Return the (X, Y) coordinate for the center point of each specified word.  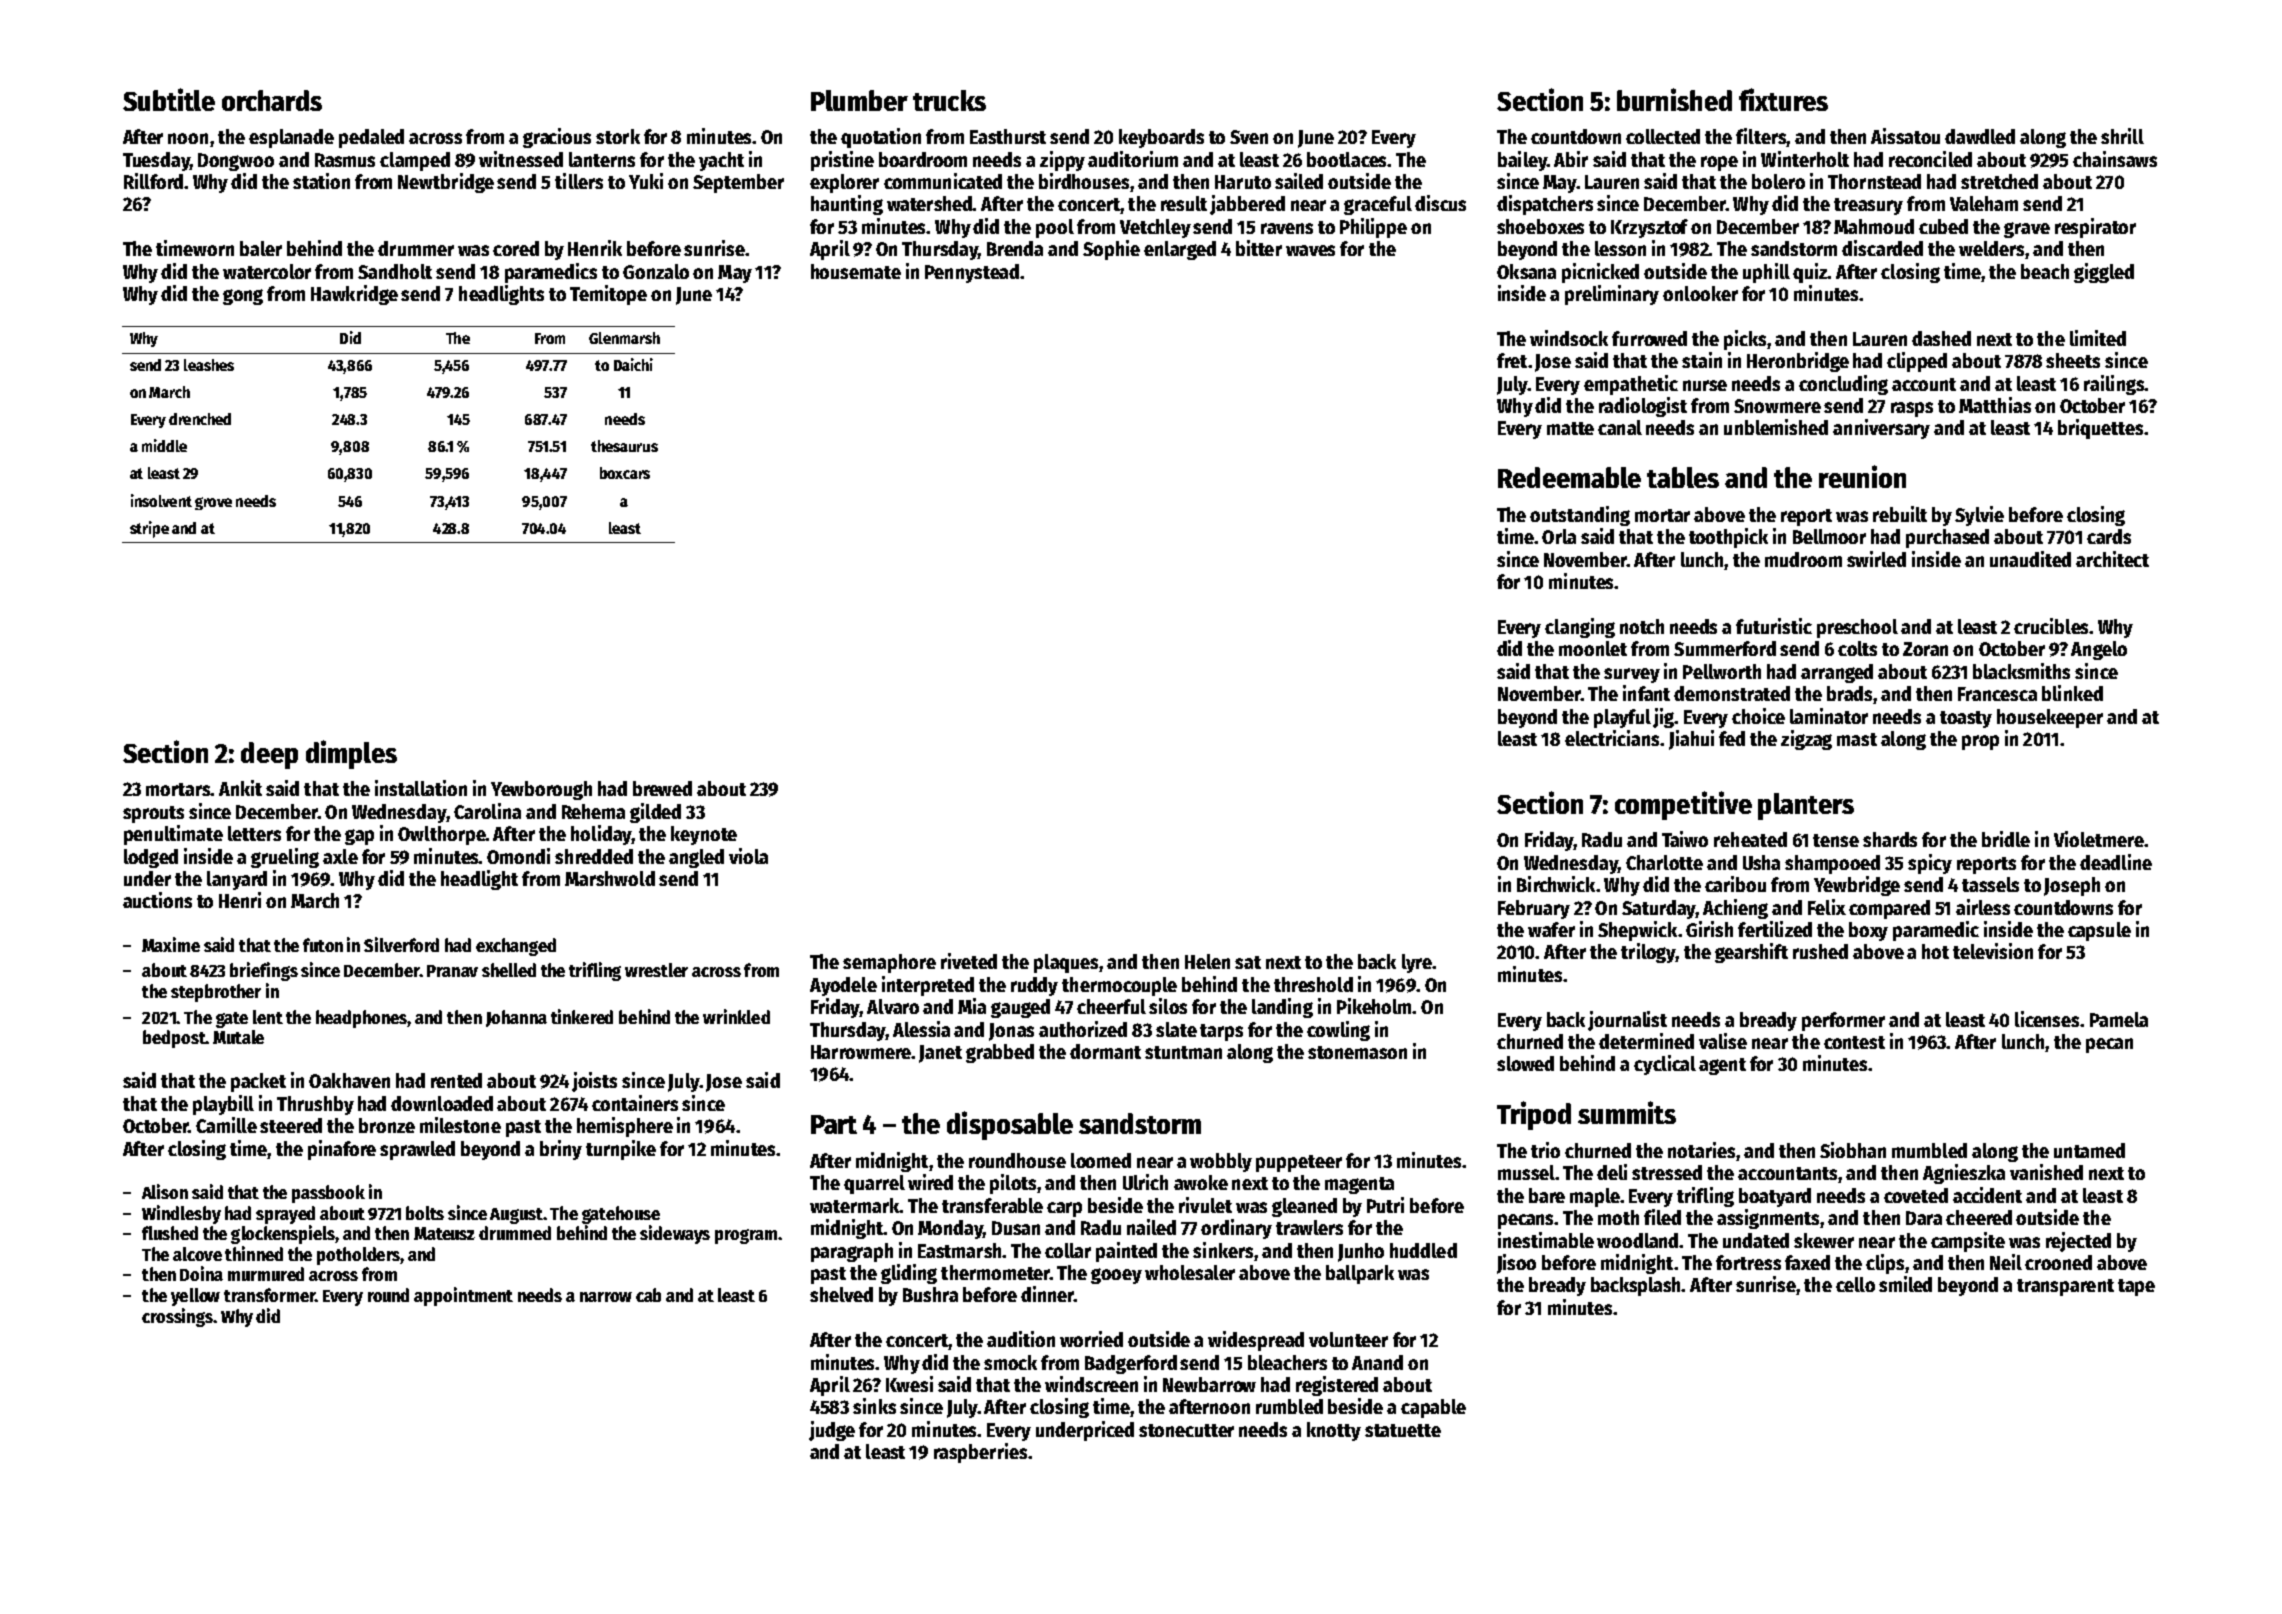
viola (748, 856)
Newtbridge (446, 183)
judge (832, 1431)
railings (2114, 385)
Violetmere (2099, 839)
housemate (856, 271)
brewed (662, 788)
